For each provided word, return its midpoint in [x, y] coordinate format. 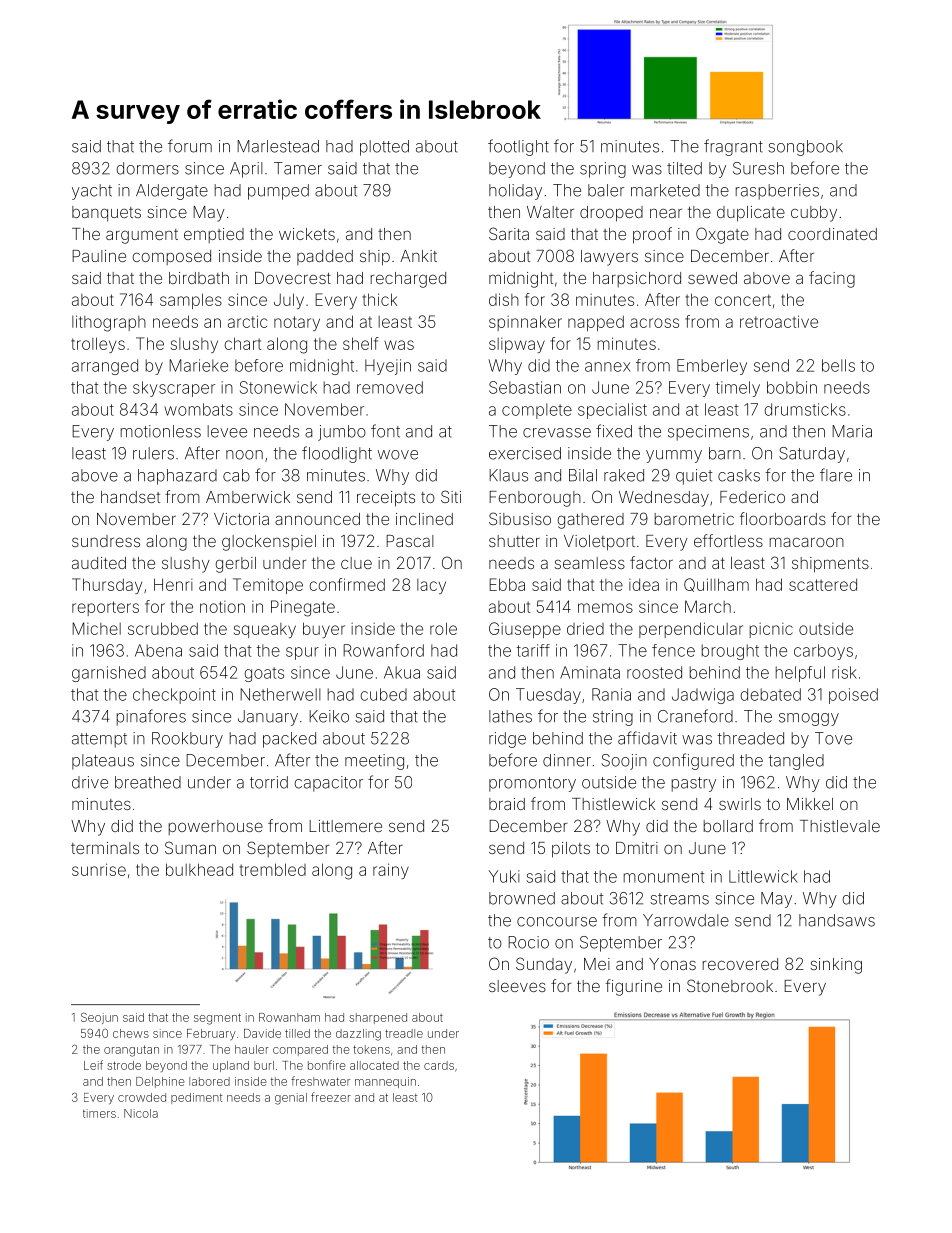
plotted [384, 148]
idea [644, 584]
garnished [109, 674]
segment [217, 1019]
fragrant [733, 147]
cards [439, 1065]
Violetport [599, 543]
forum [190, 146]
